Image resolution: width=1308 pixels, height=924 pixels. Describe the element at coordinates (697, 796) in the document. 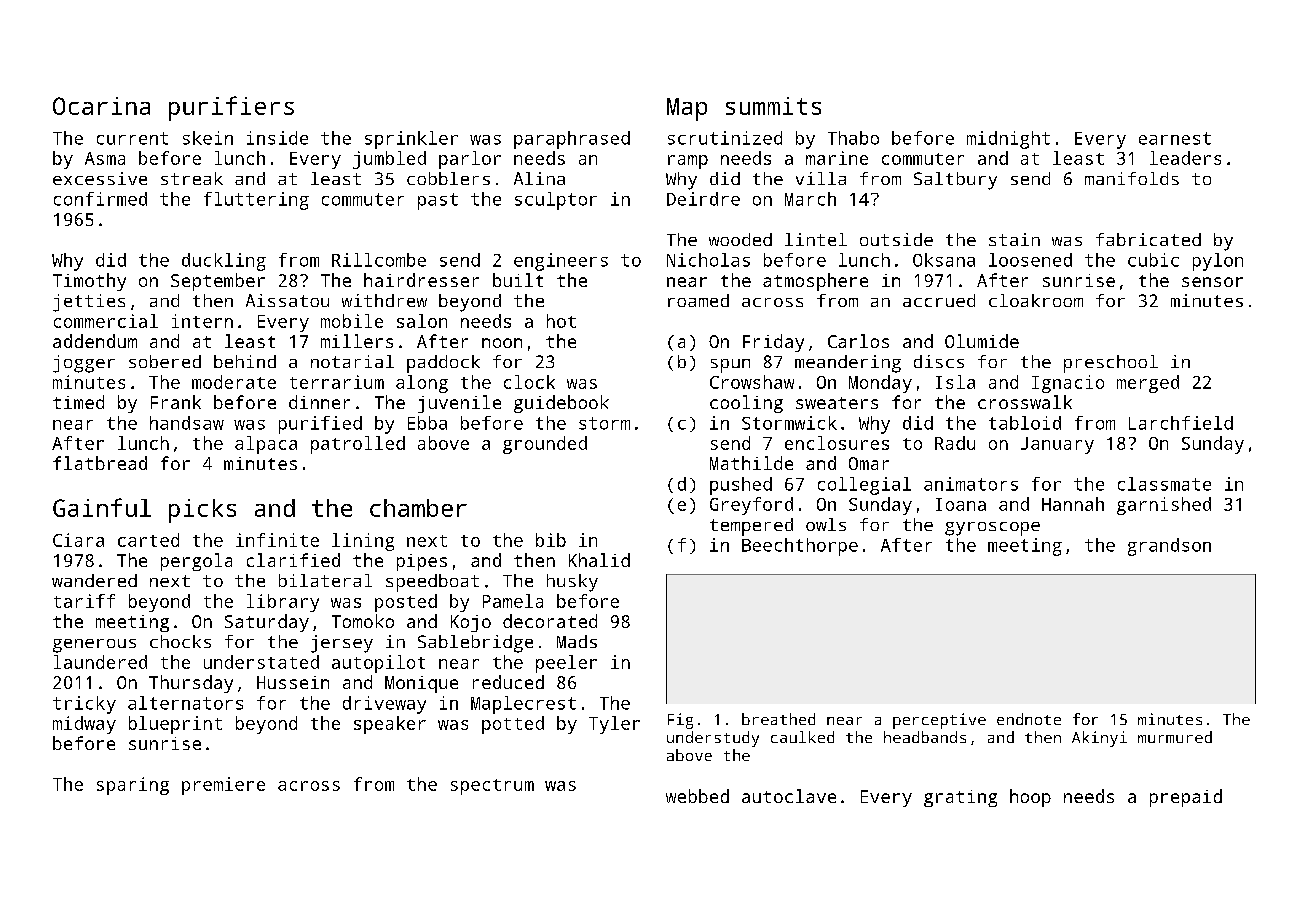

I see `webbed` at that location.
